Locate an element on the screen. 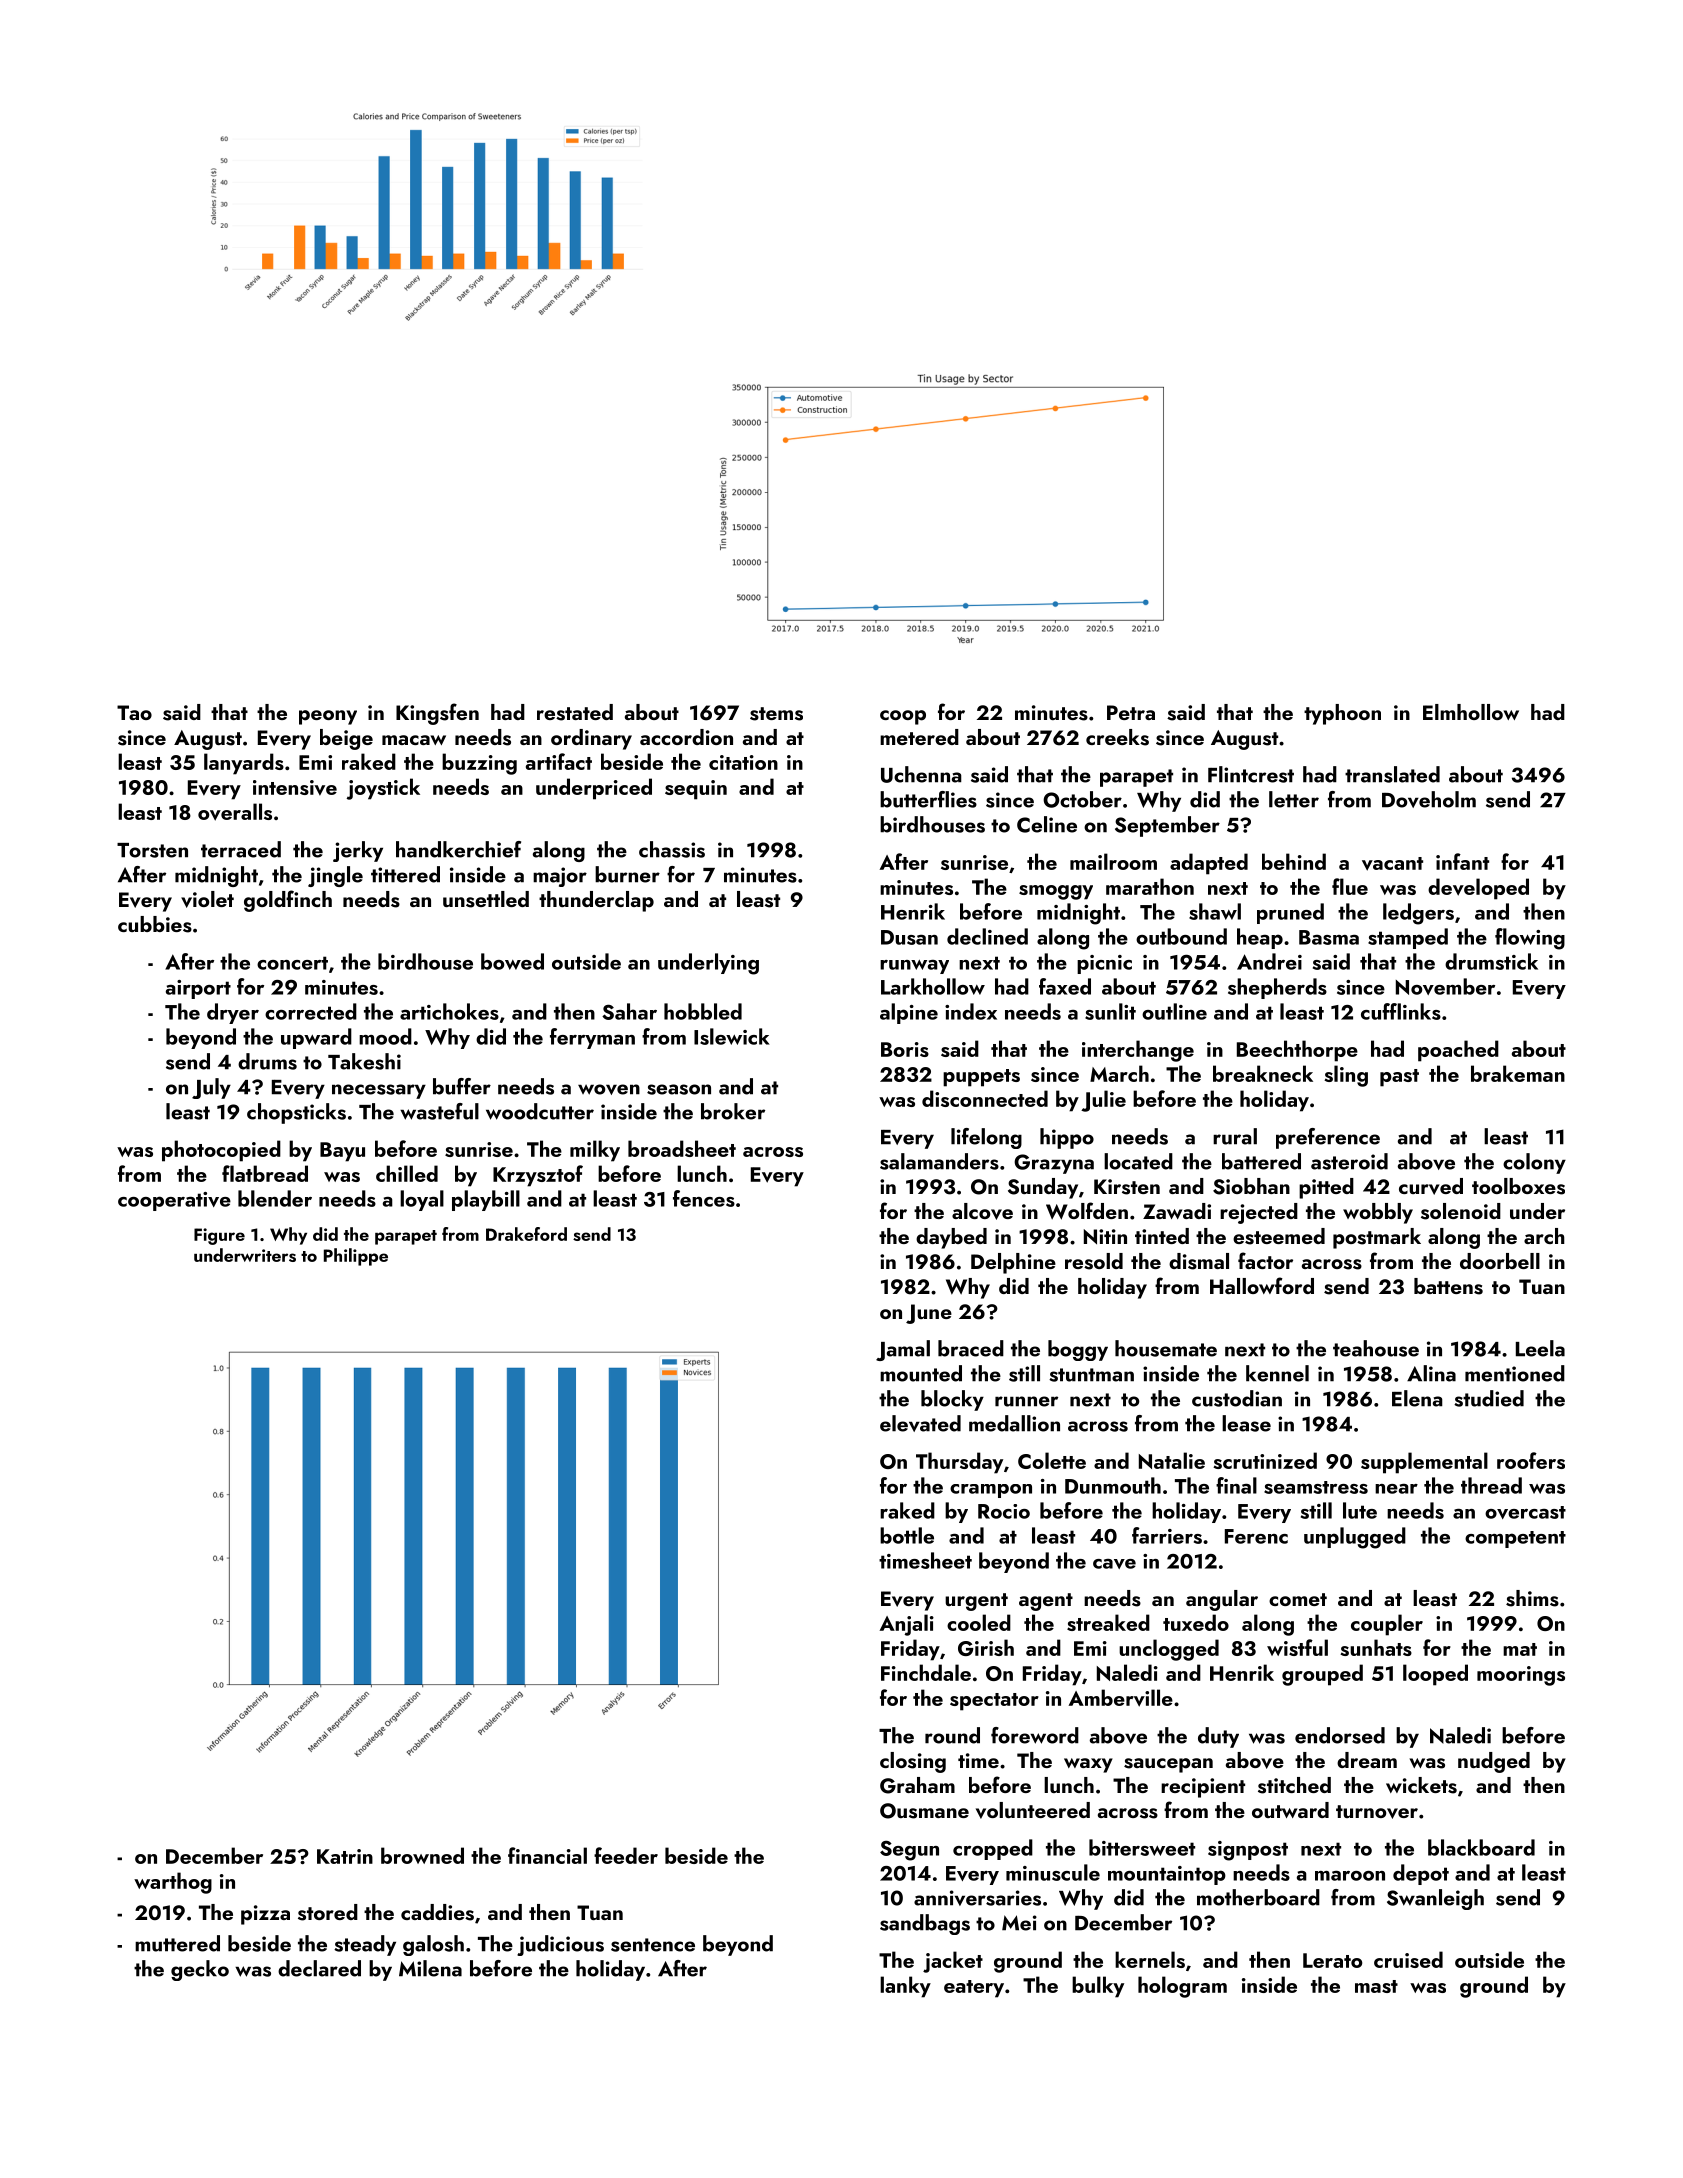 Image resolution: width=1683 pixels, height=2178 pixels. cruised is located at coordinates (1408, 1959).
